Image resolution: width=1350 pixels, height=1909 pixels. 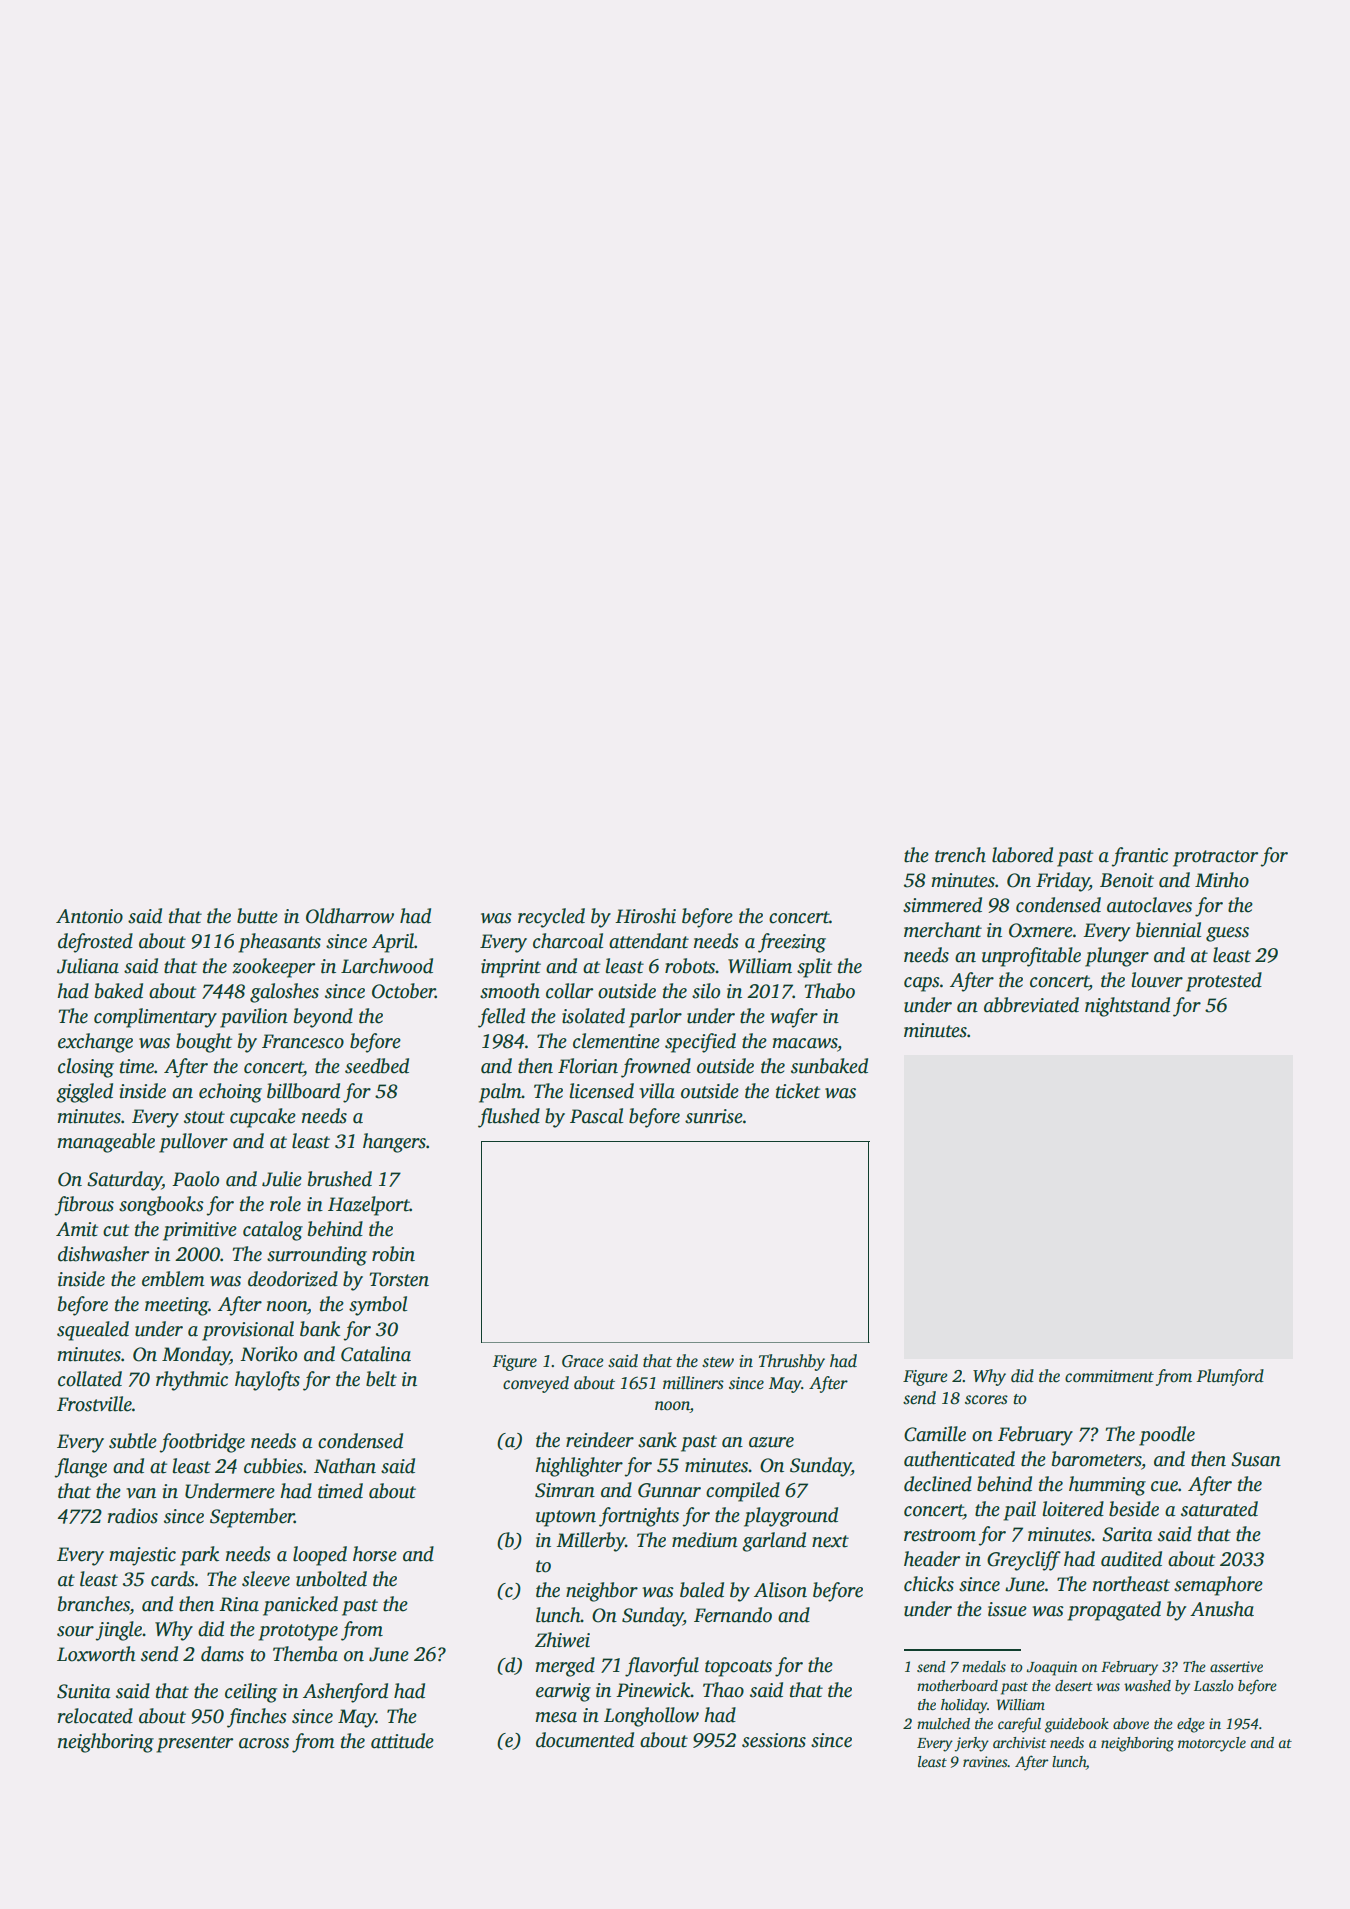 What do you see at coordinates (1230, 1377) in the screenshot?
I see `Plumford` at bounding box center [1230, 1377].
